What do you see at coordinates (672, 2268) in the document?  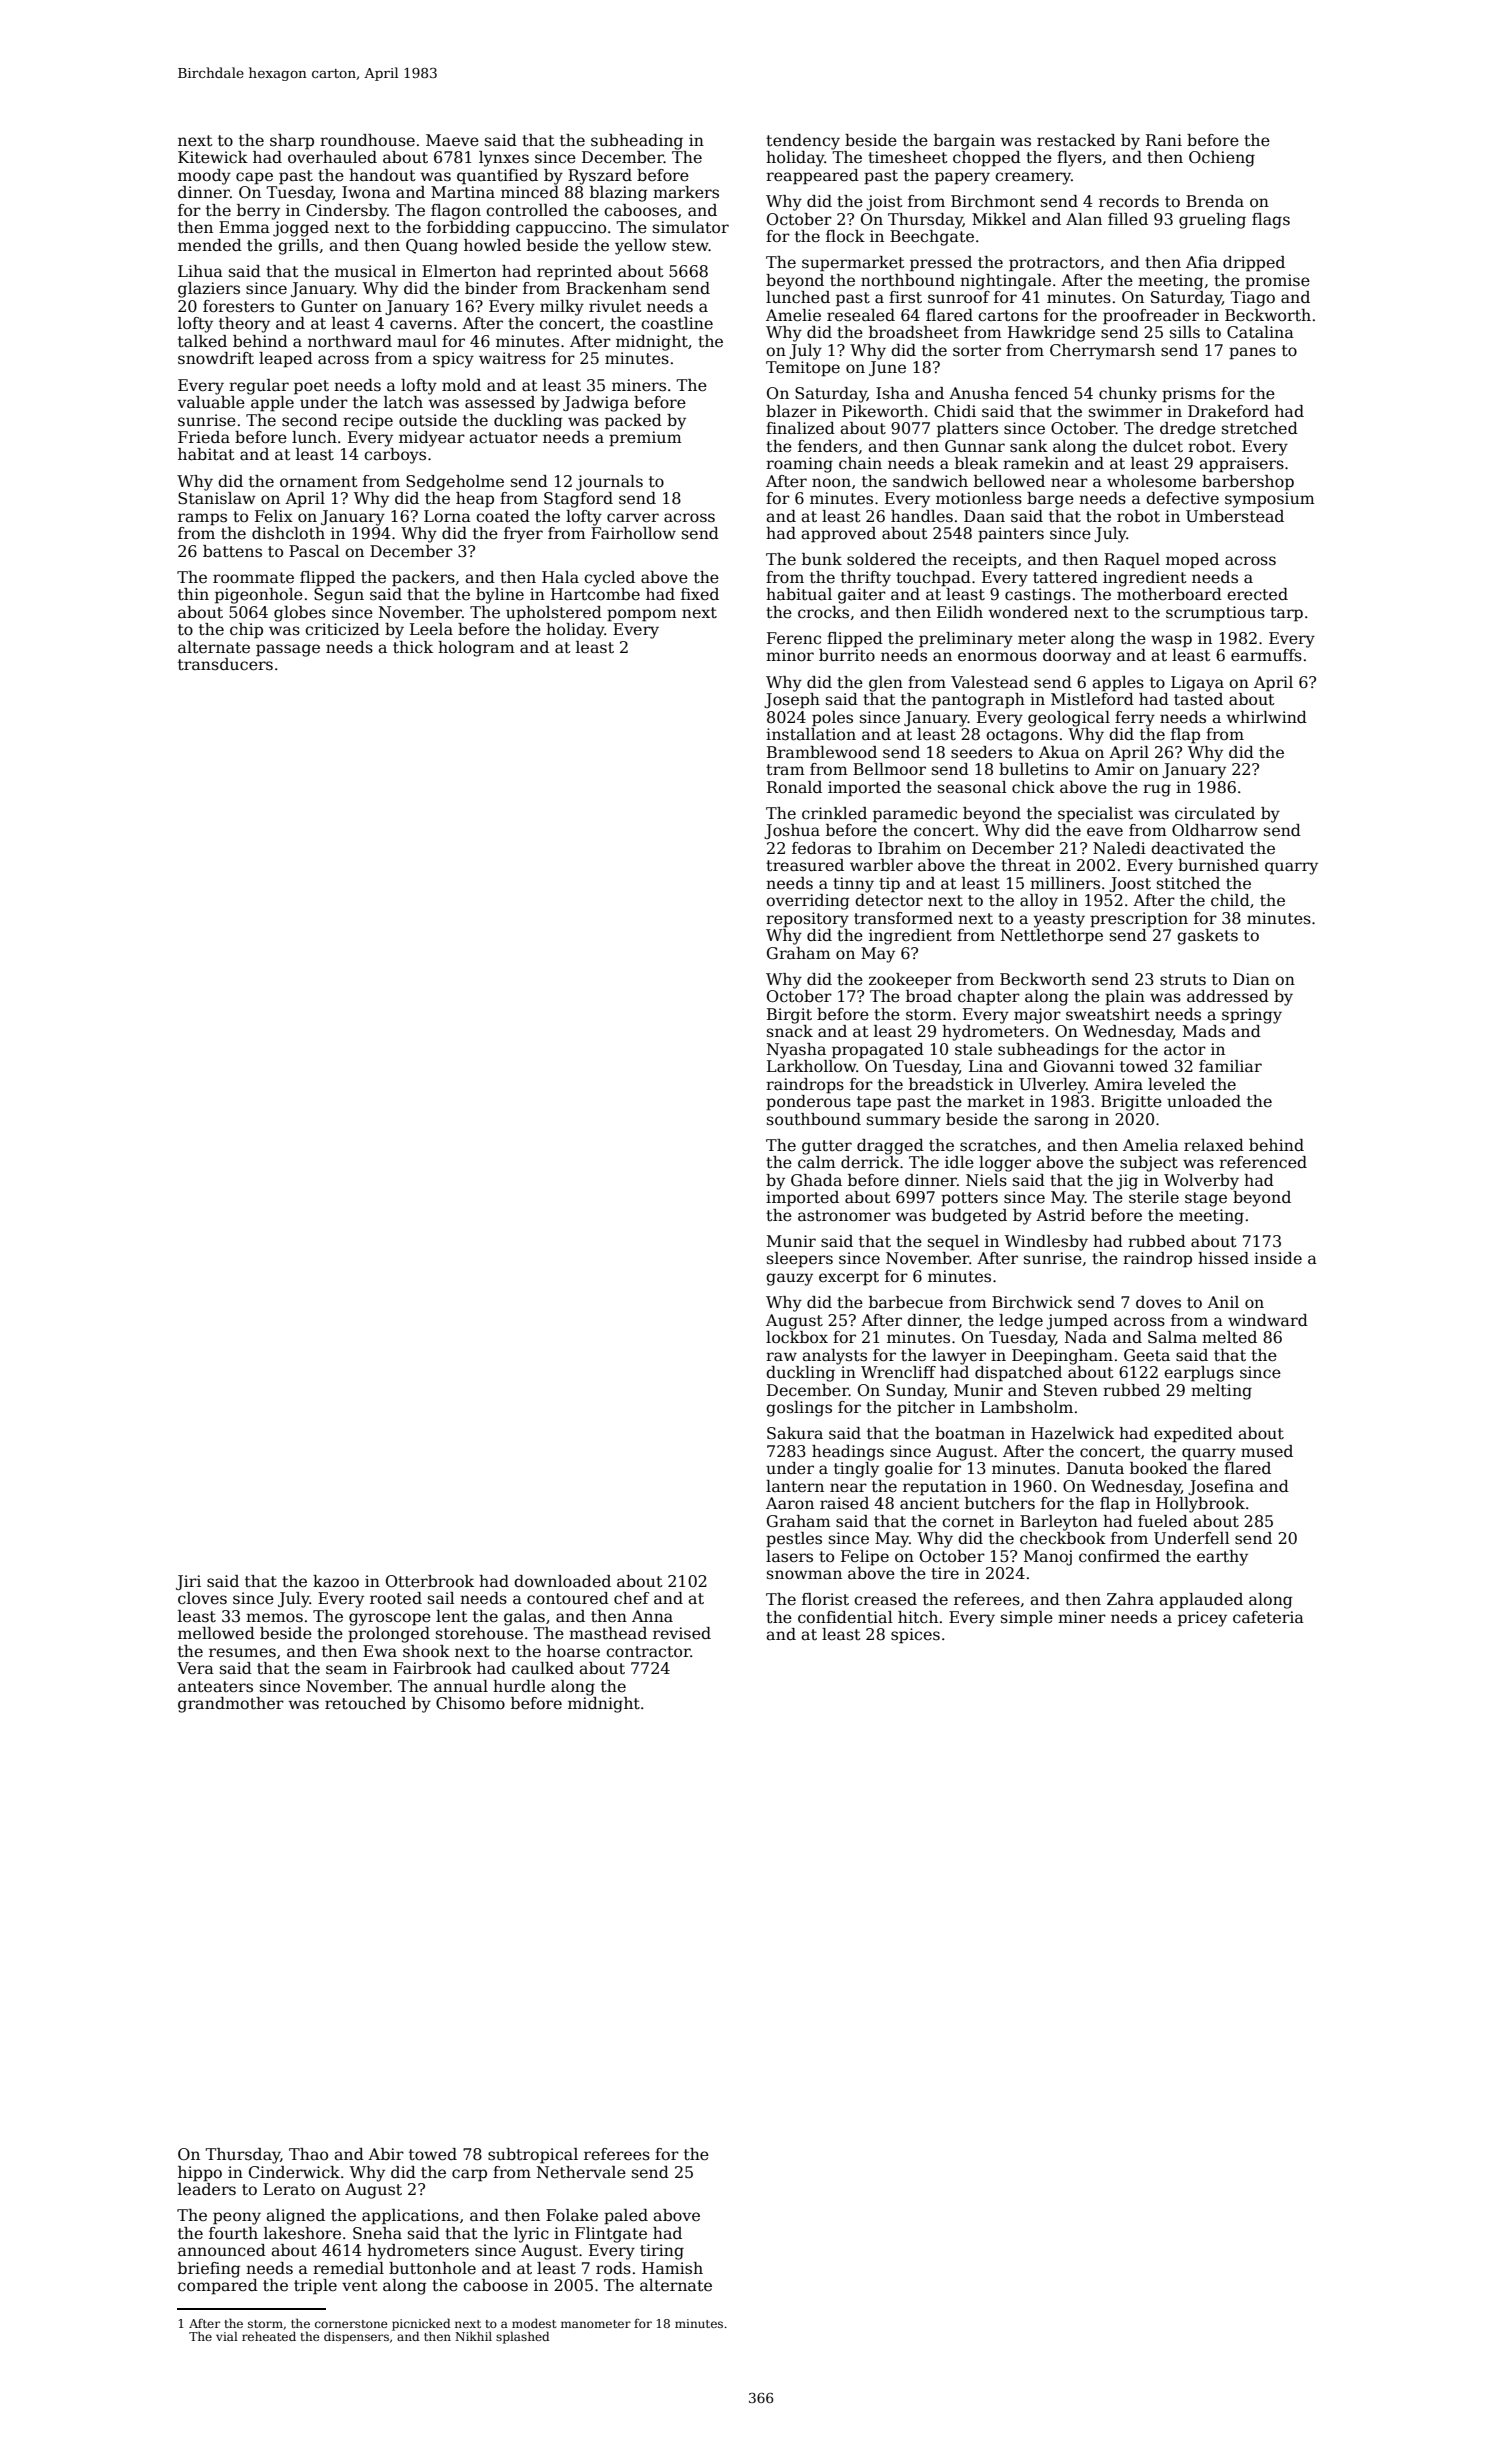 I see `Hamish` at bounding box center [672, 2268].
